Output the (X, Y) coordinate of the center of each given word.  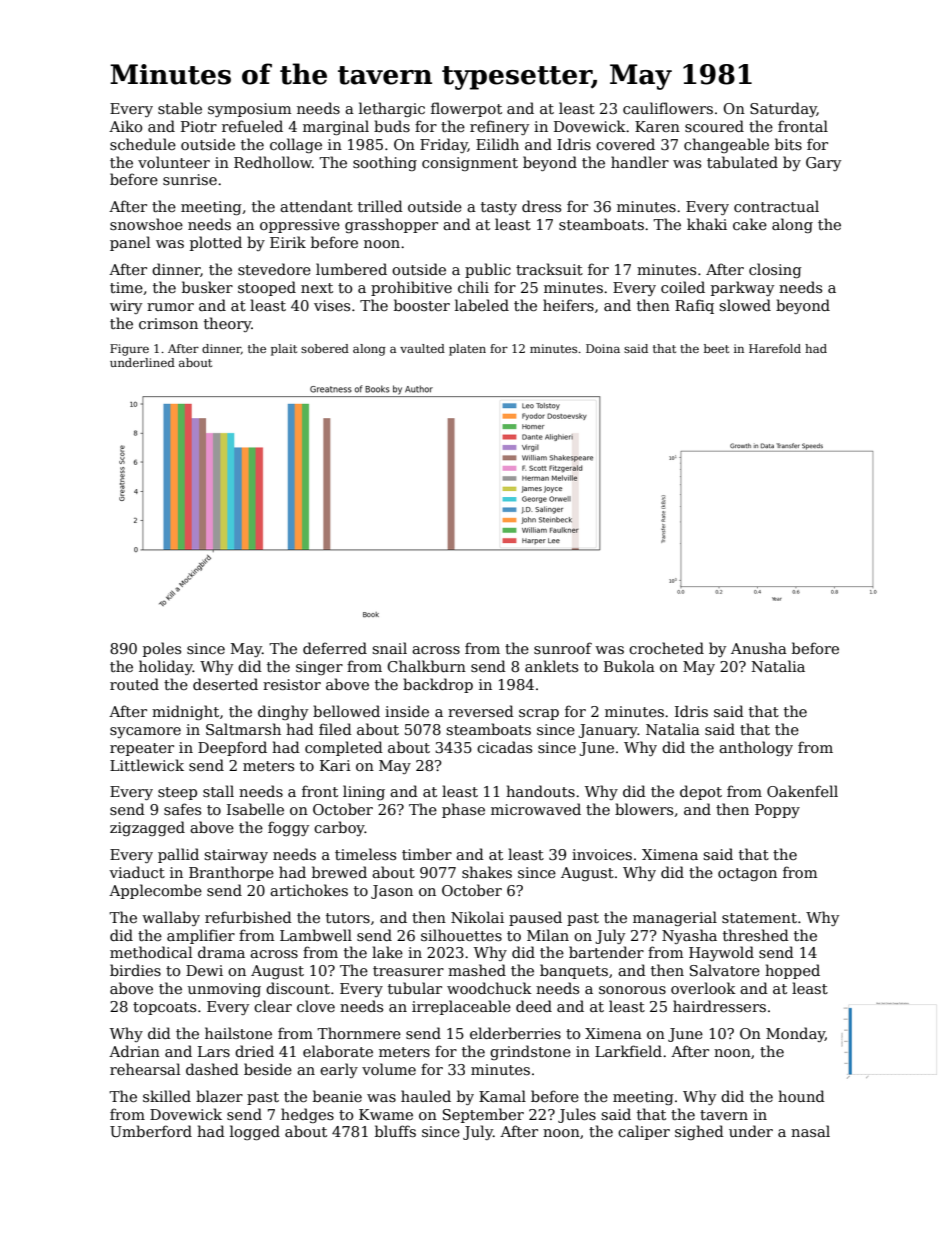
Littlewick (147, 765)
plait (284, 350)
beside (268, 1069)
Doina (603, 348)
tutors (348, 918)
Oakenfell (802, 791)
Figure (129, 350)
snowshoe (146, 224)
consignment (470, 164)
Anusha (759, 648)
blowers (644, 809)
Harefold (775, 348)
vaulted (422, 348)
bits (788, 144)
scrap (539, 714)
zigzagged (147, 828)
